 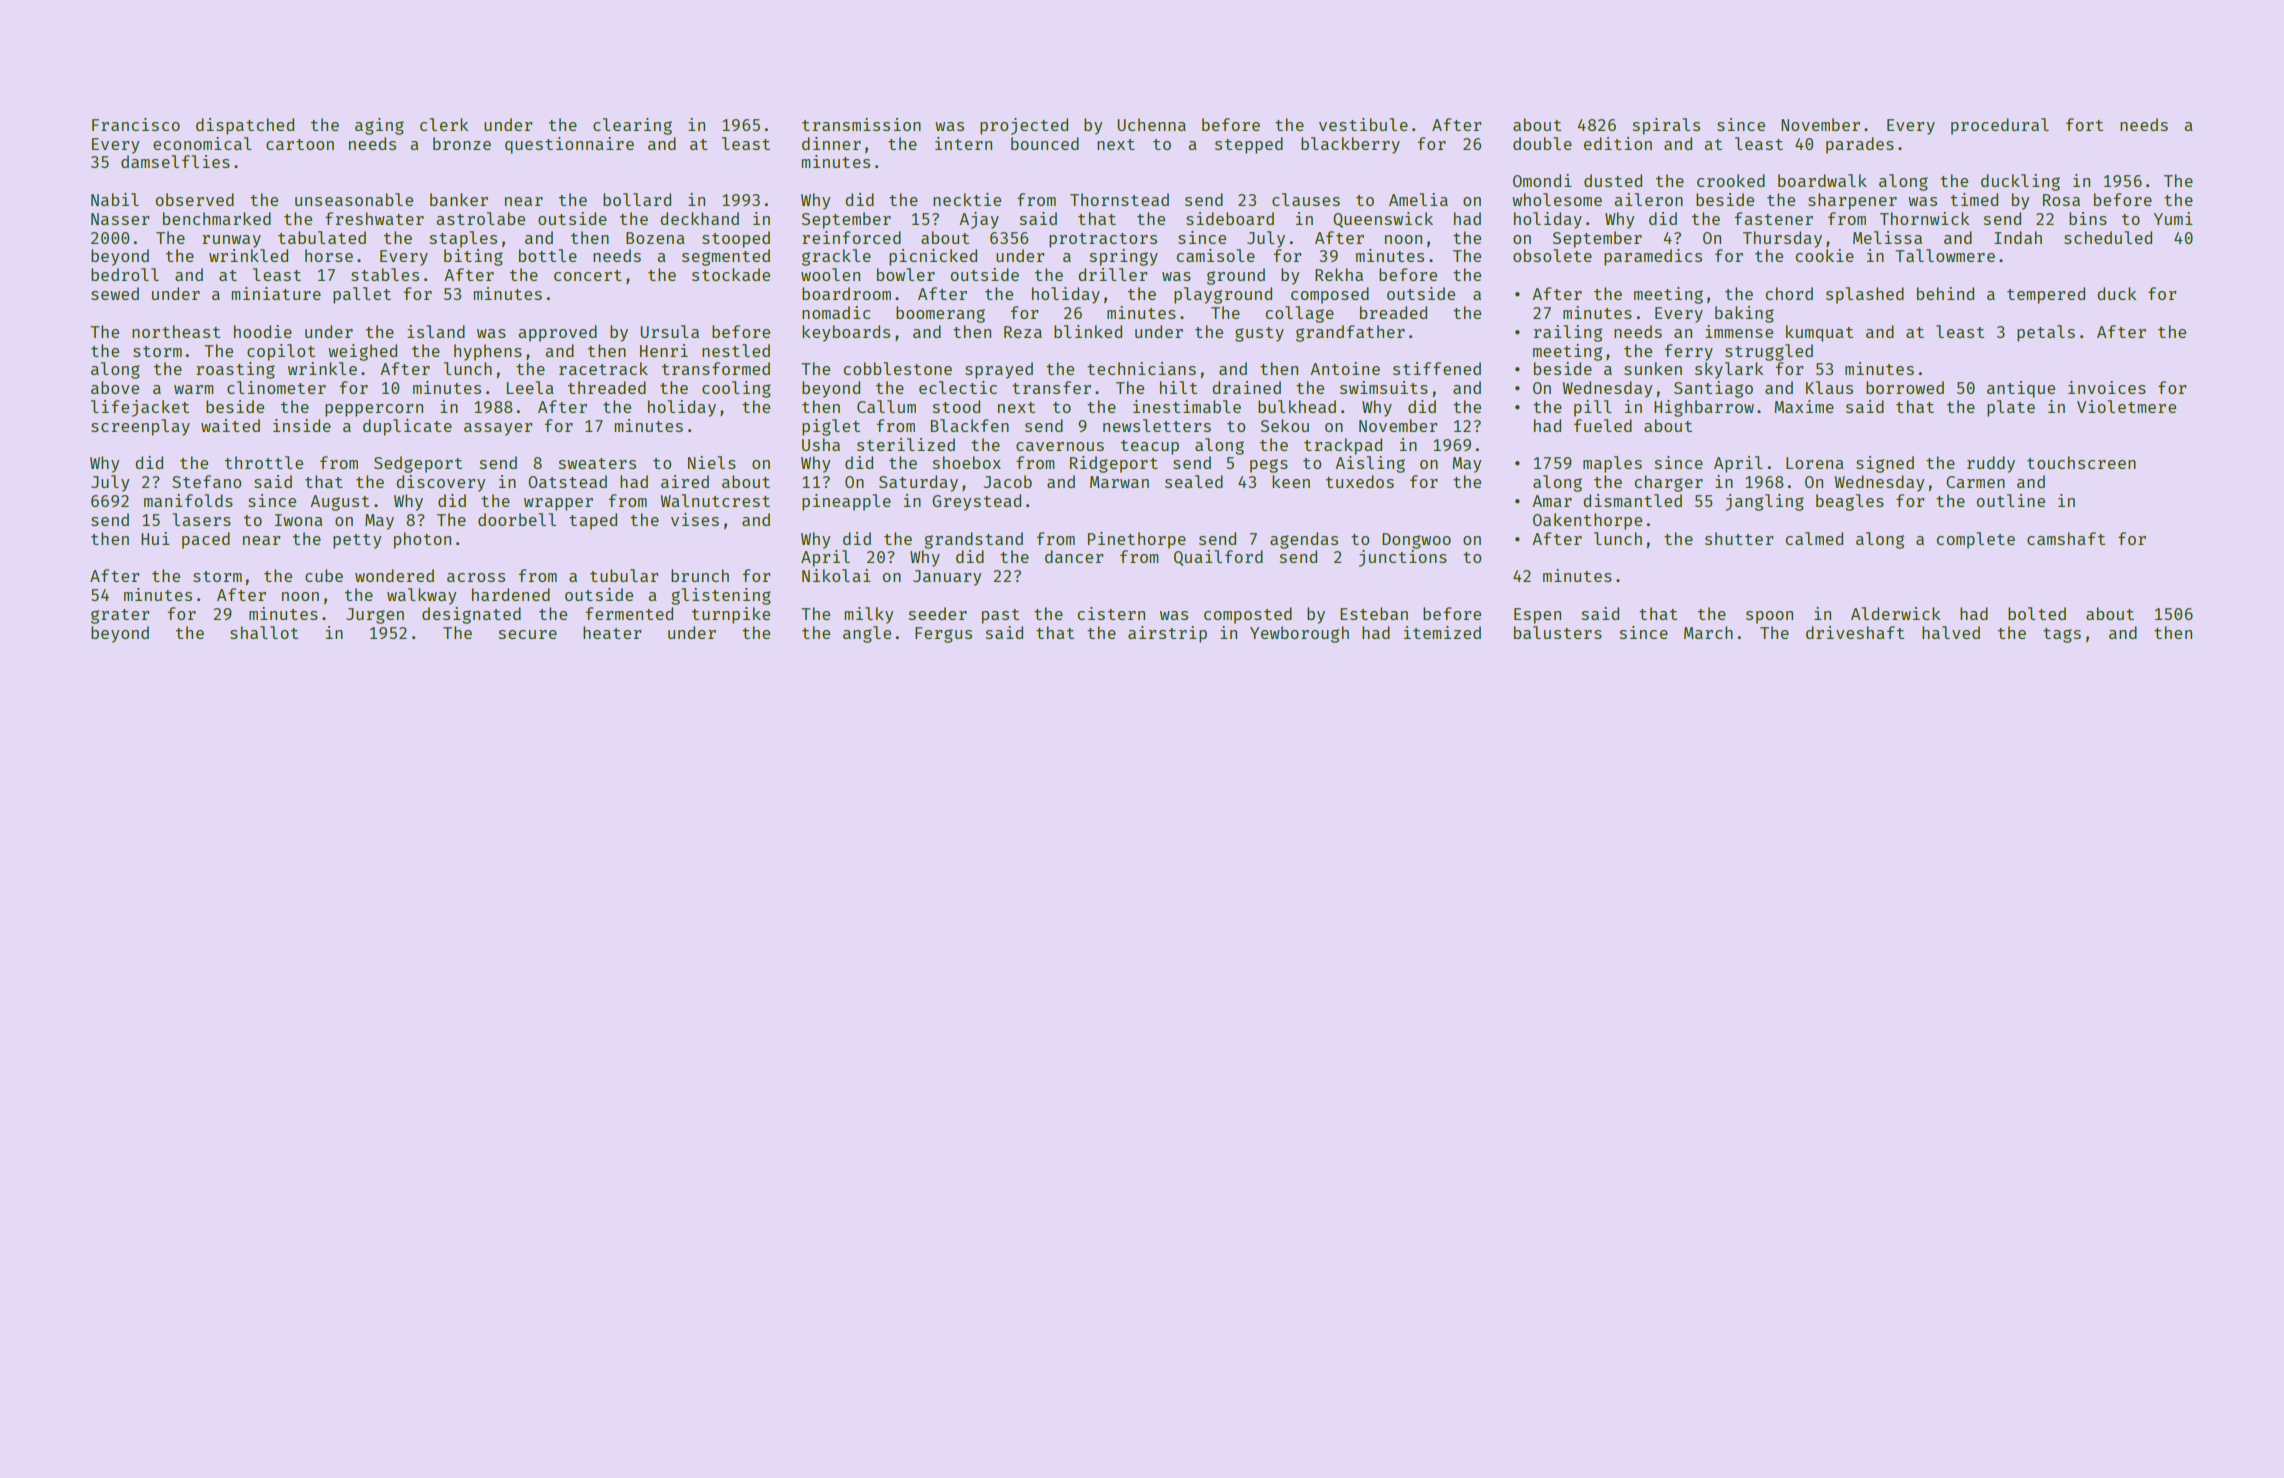 What do you see at coordinates (1299, 634) in the screenshot?
I see `Yewborough` at bounding box center [1299, 634].
